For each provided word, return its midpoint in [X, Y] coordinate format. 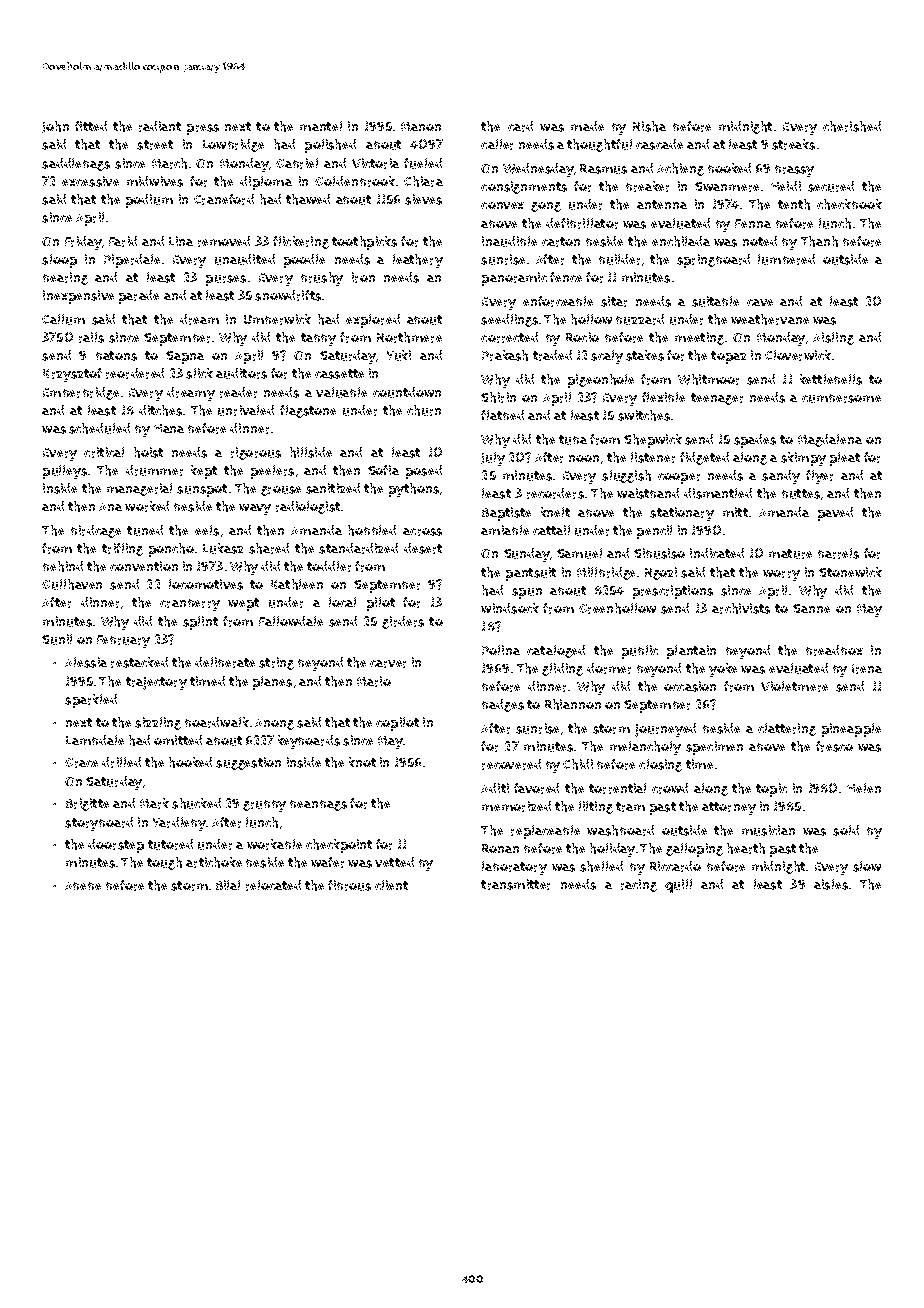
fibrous [349, 885]
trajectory [156, 683]
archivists [741, 608]
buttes [801, 494]
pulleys [65, 472]
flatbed [502, 415]
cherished [852, 126]
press [203, 129]
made [587, 126]
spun [527, 593]
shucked [196, 803]
